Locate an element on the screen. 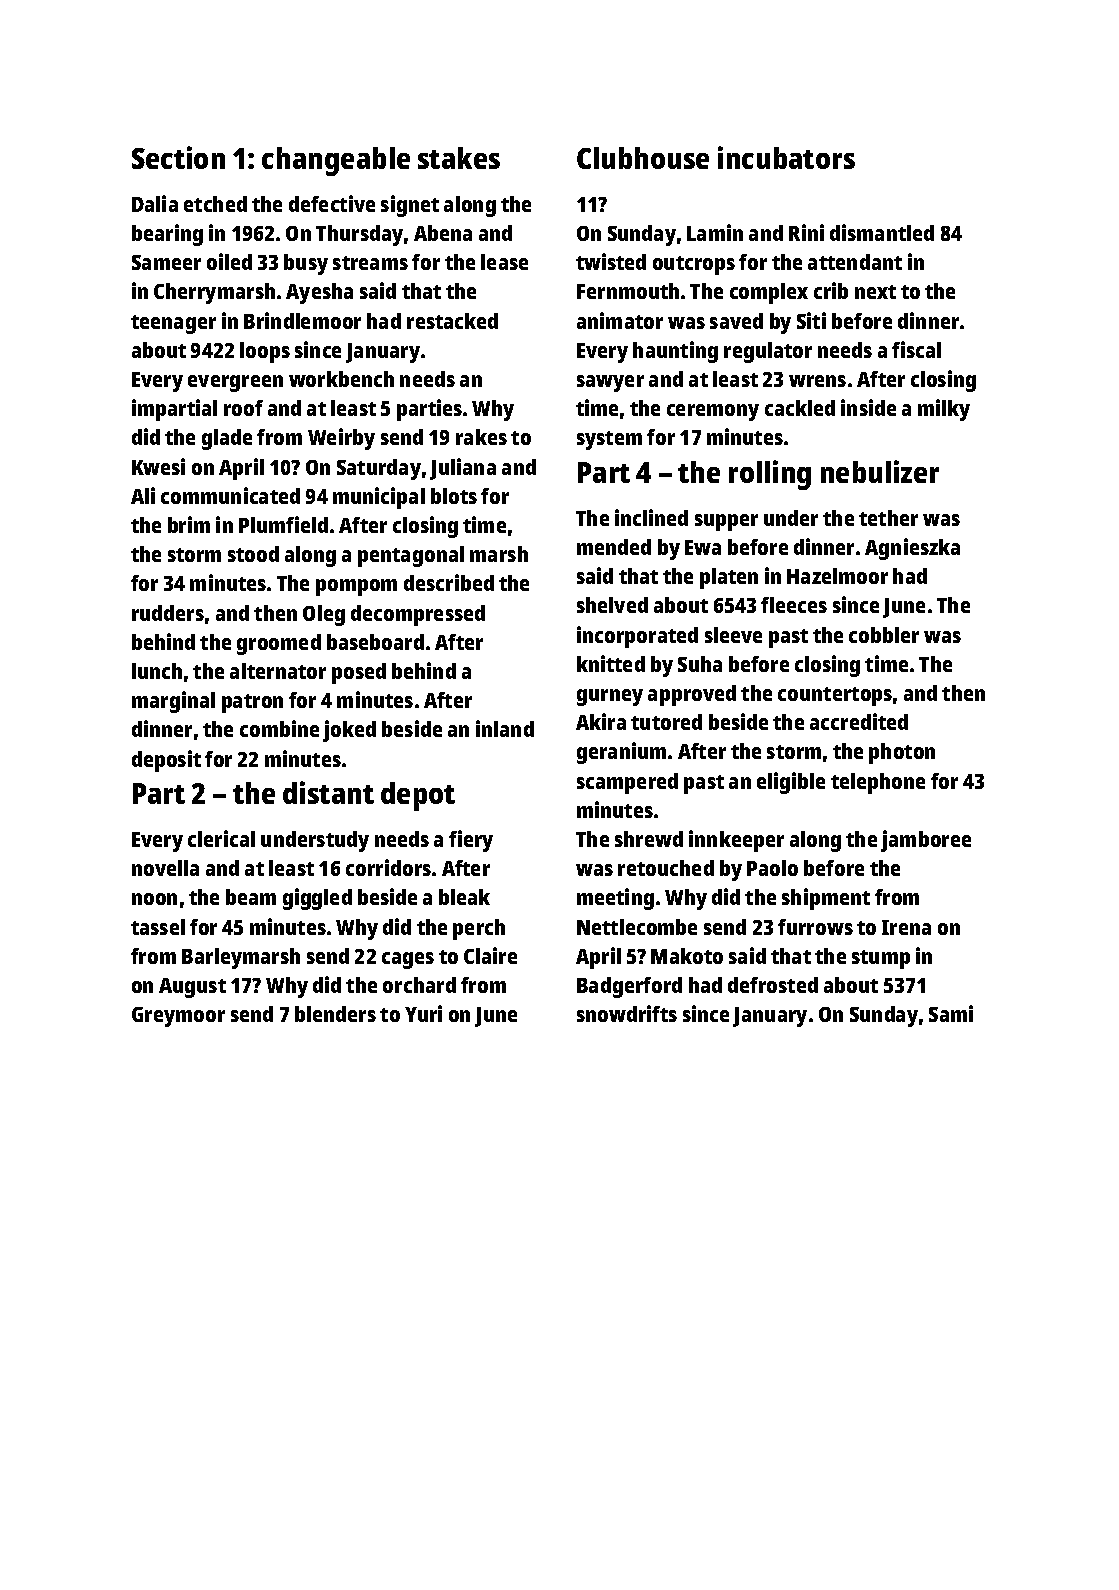 This screenshot has height=1590, width=1119. etched is located at coordinates (215, 204).
